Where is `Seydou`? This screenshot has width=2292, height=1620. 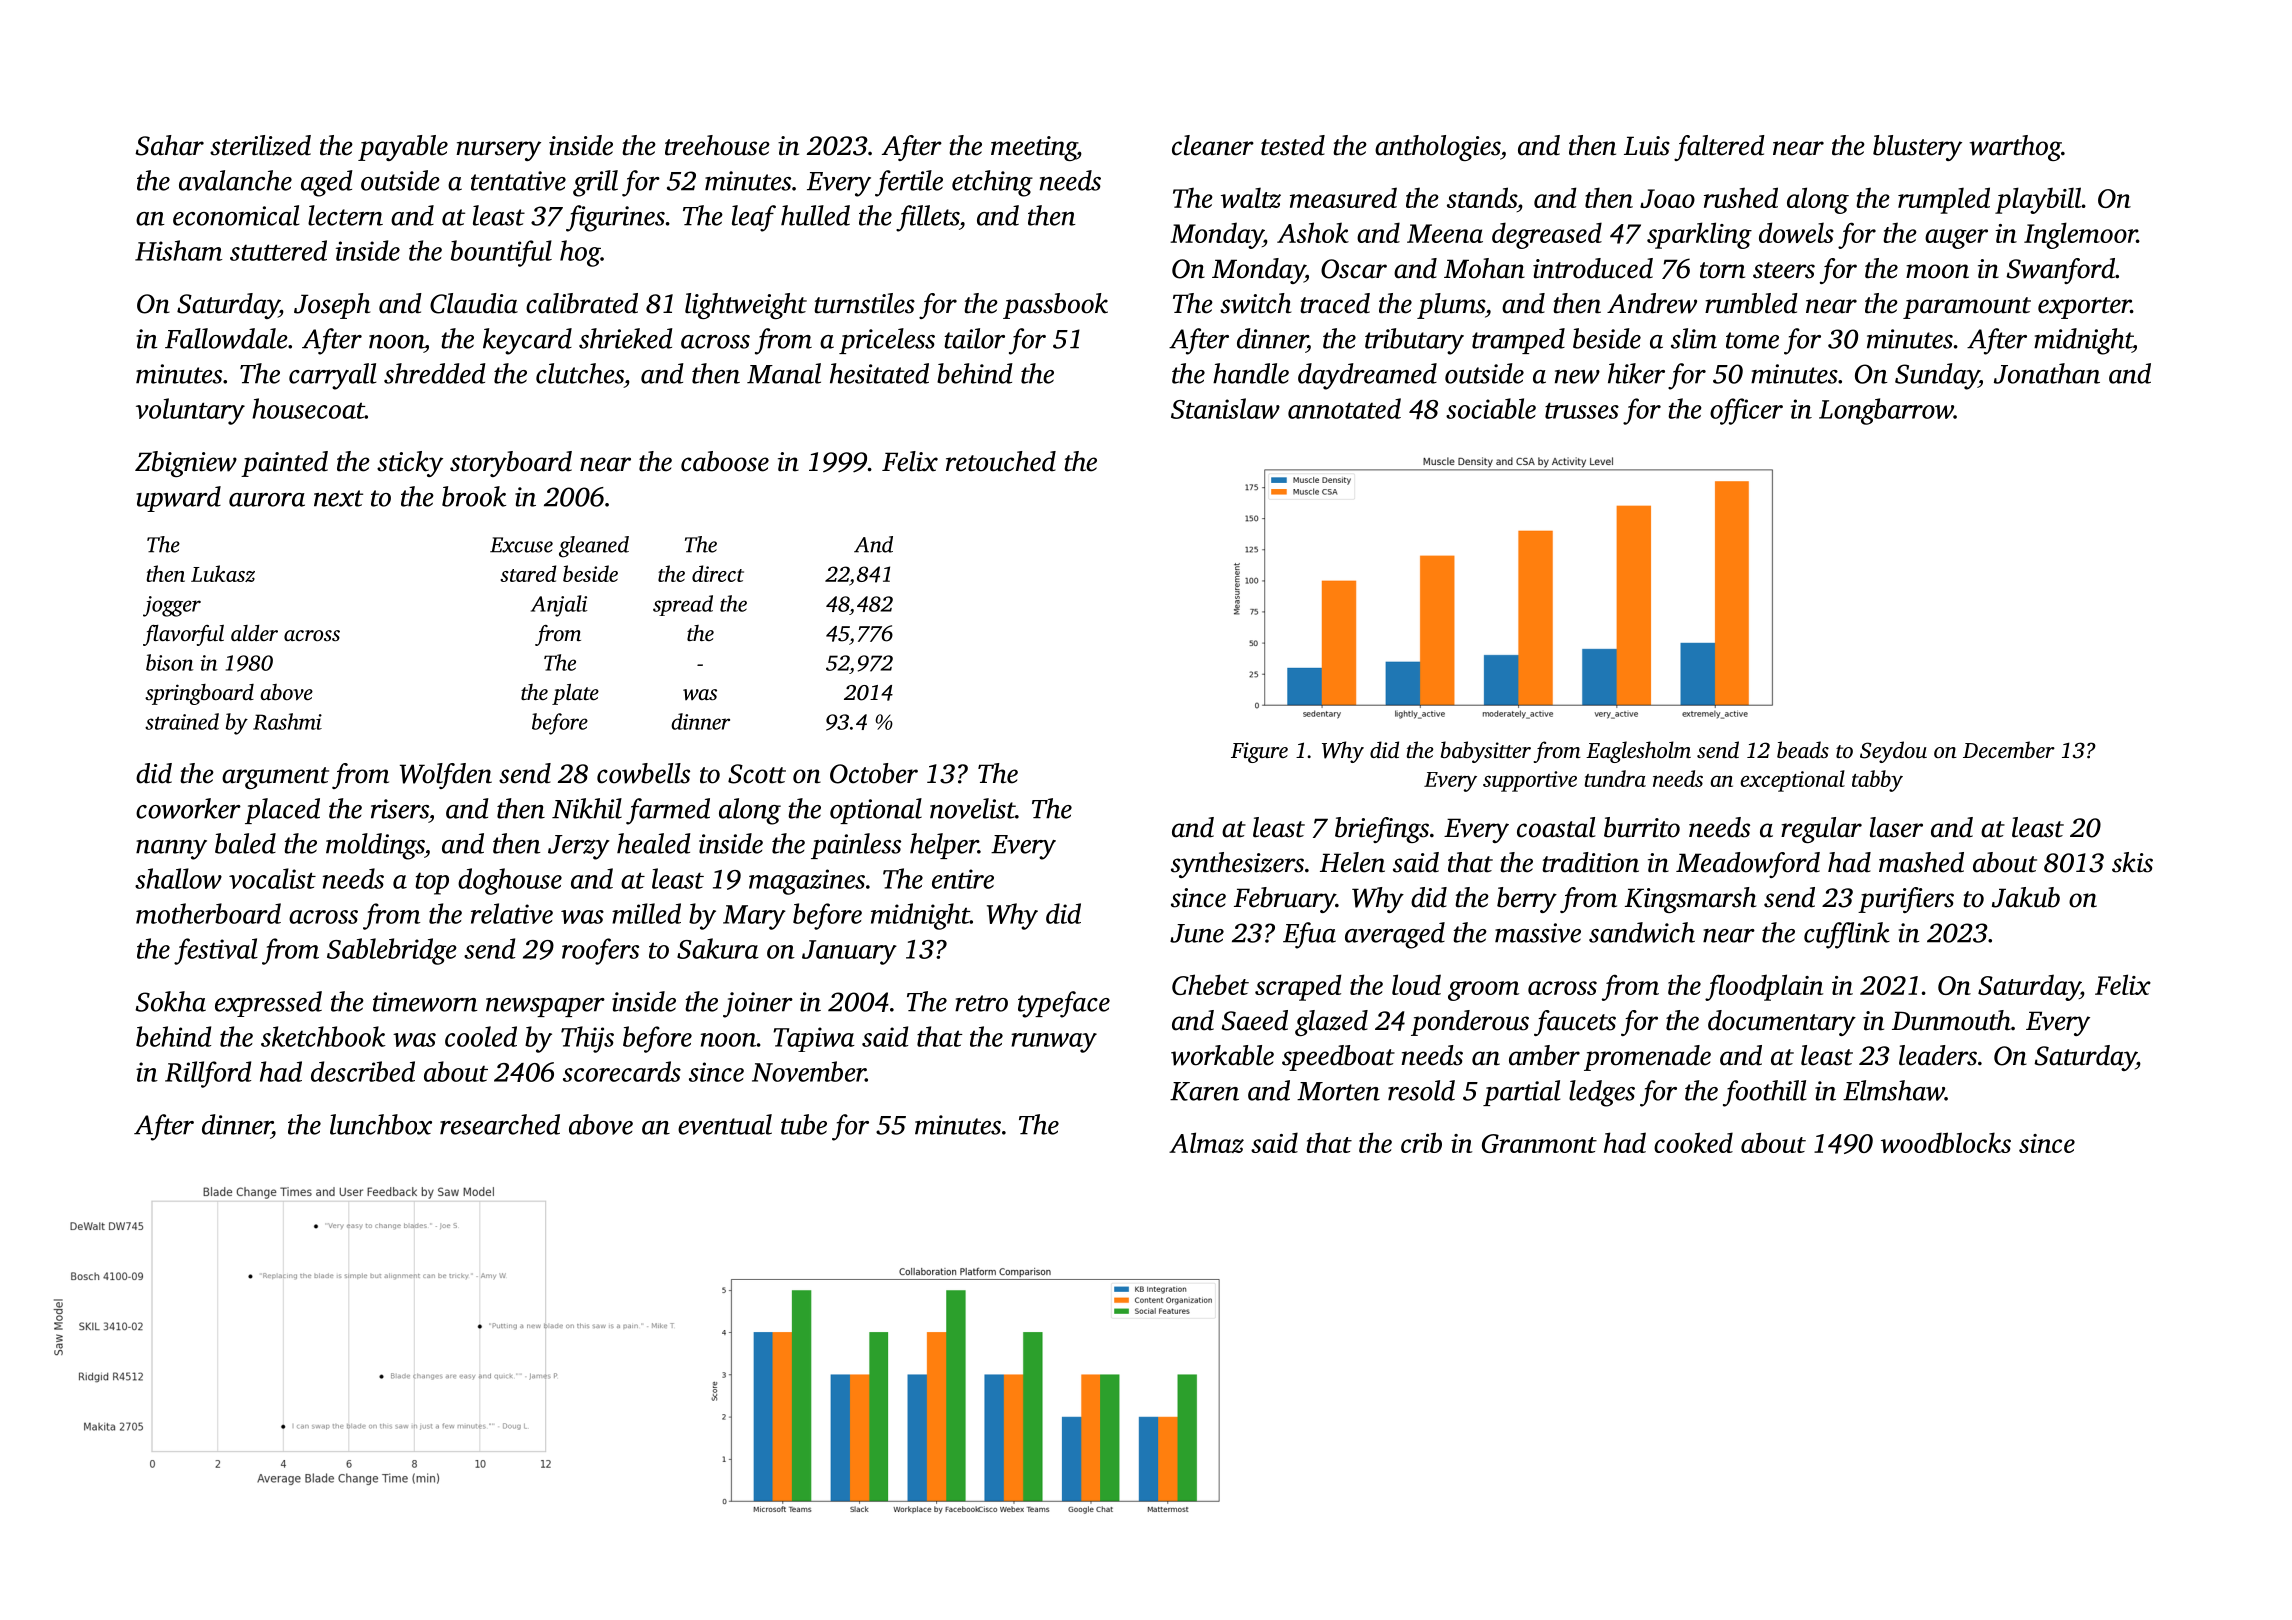 Seydou is located at coordinates (1893, 752).
